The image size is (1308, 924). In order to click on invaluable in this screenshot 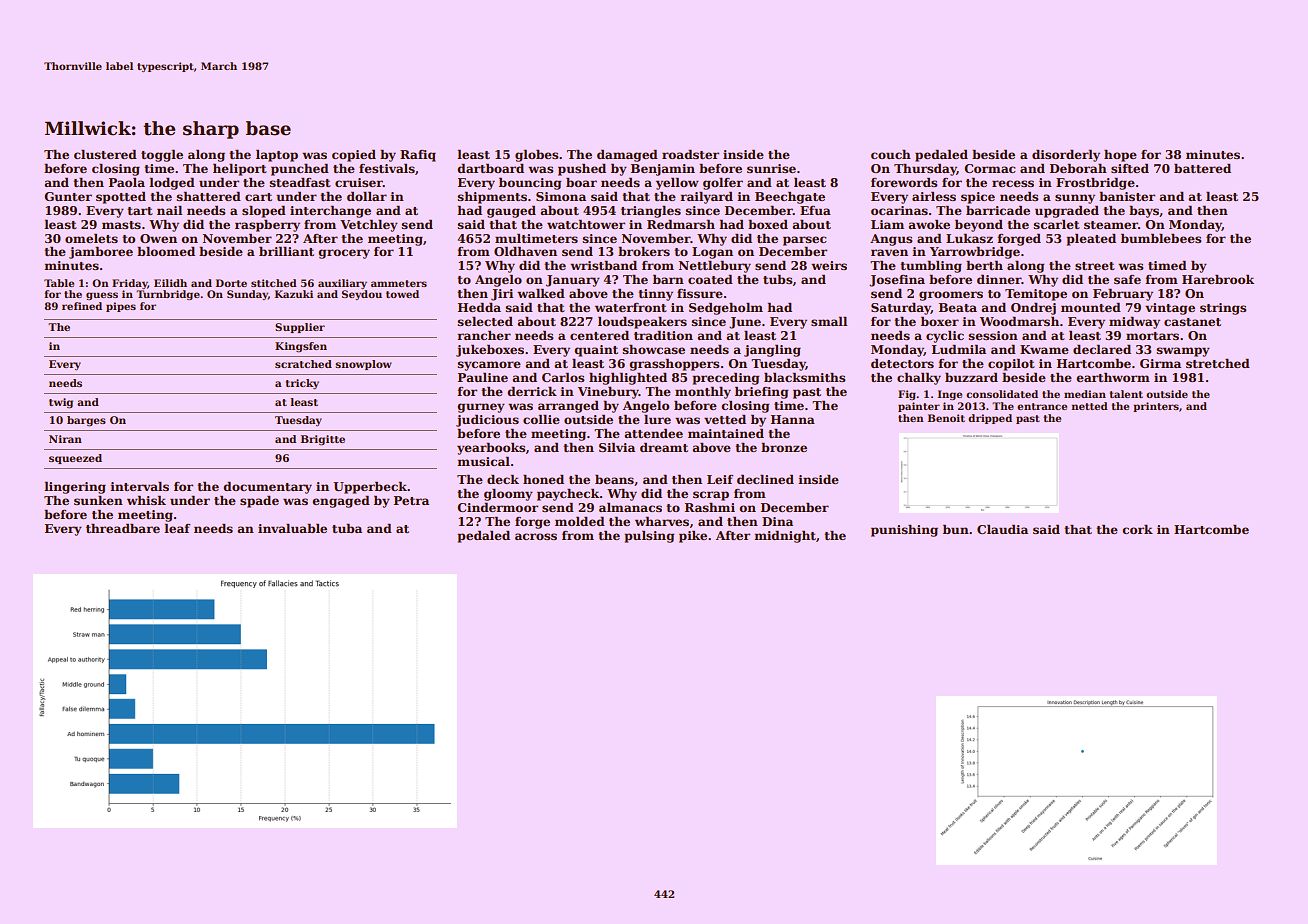, I will do `click(292, 528)`.
